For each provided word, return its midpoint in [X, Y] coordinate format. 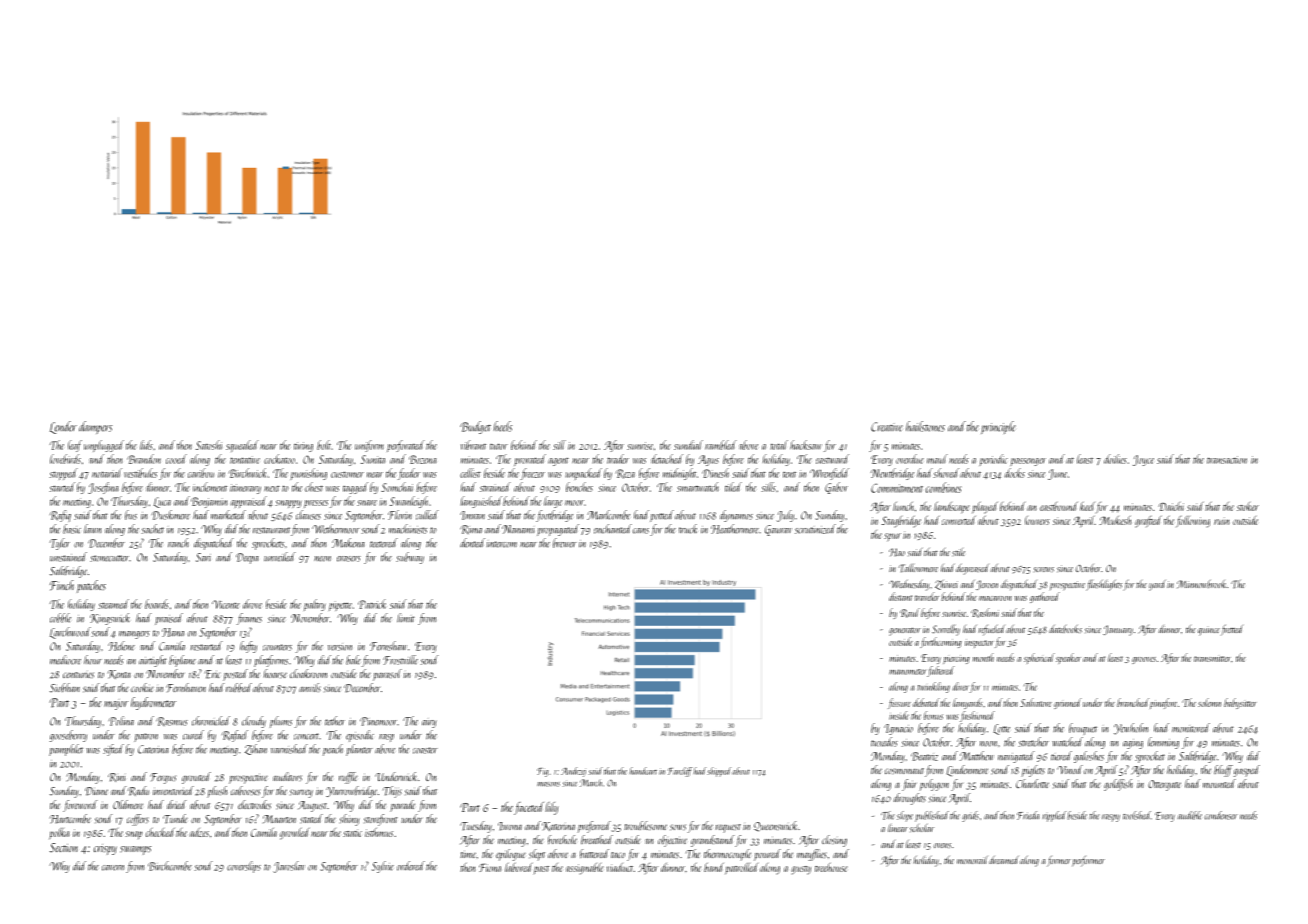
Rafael [235, 736]
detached [667, 459]
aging [1133, 744]
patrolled [741, 869]
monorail [972, 860]
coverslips [244, 867]
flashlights [1104, 585]
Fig [542, 772]
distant [900, 596]
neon [322, 559]
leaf [75, 446]
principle [998, 427]
